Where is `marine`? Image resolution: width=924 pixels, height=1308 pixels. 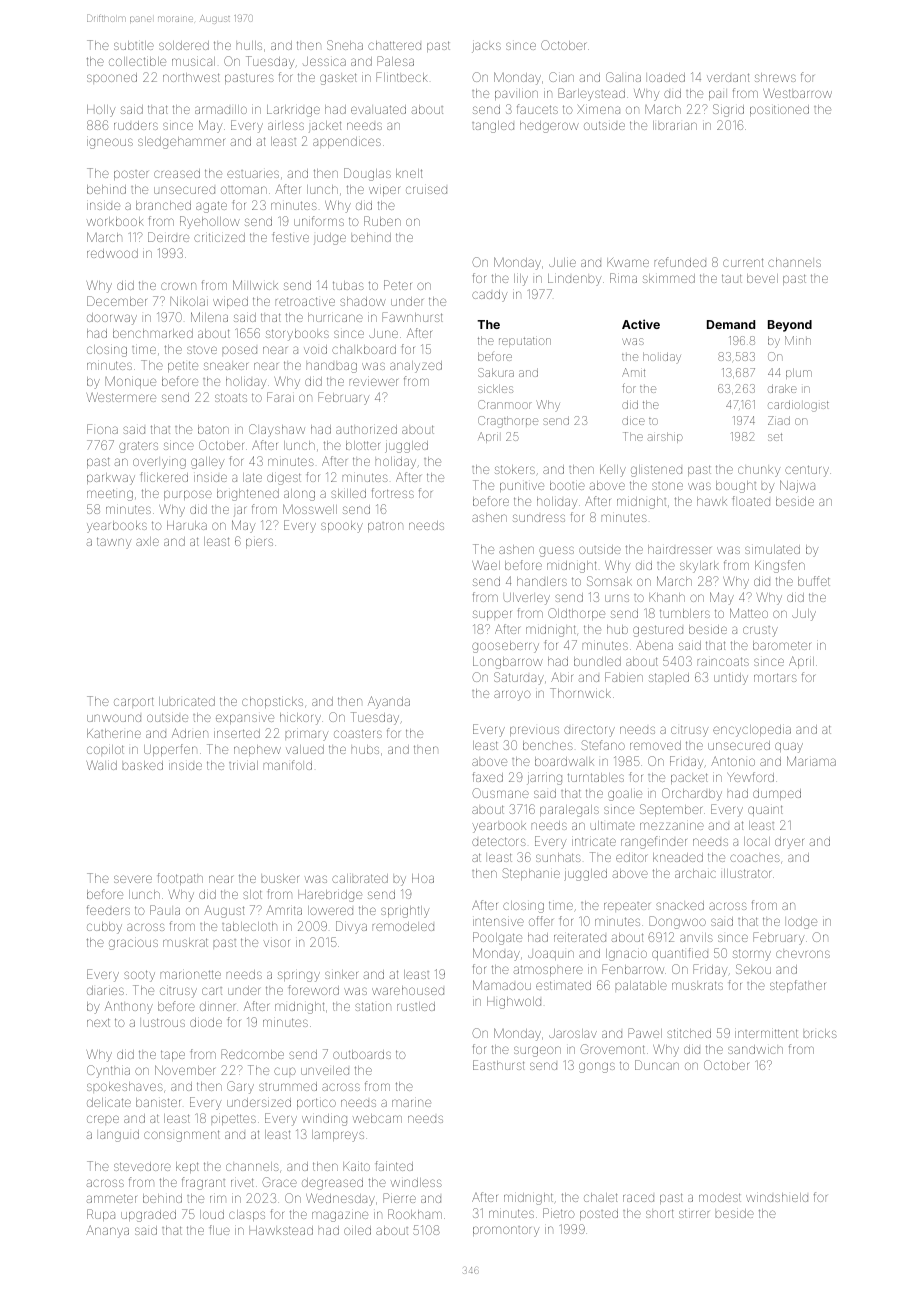
marine is located at coordinates (411, 1103).
